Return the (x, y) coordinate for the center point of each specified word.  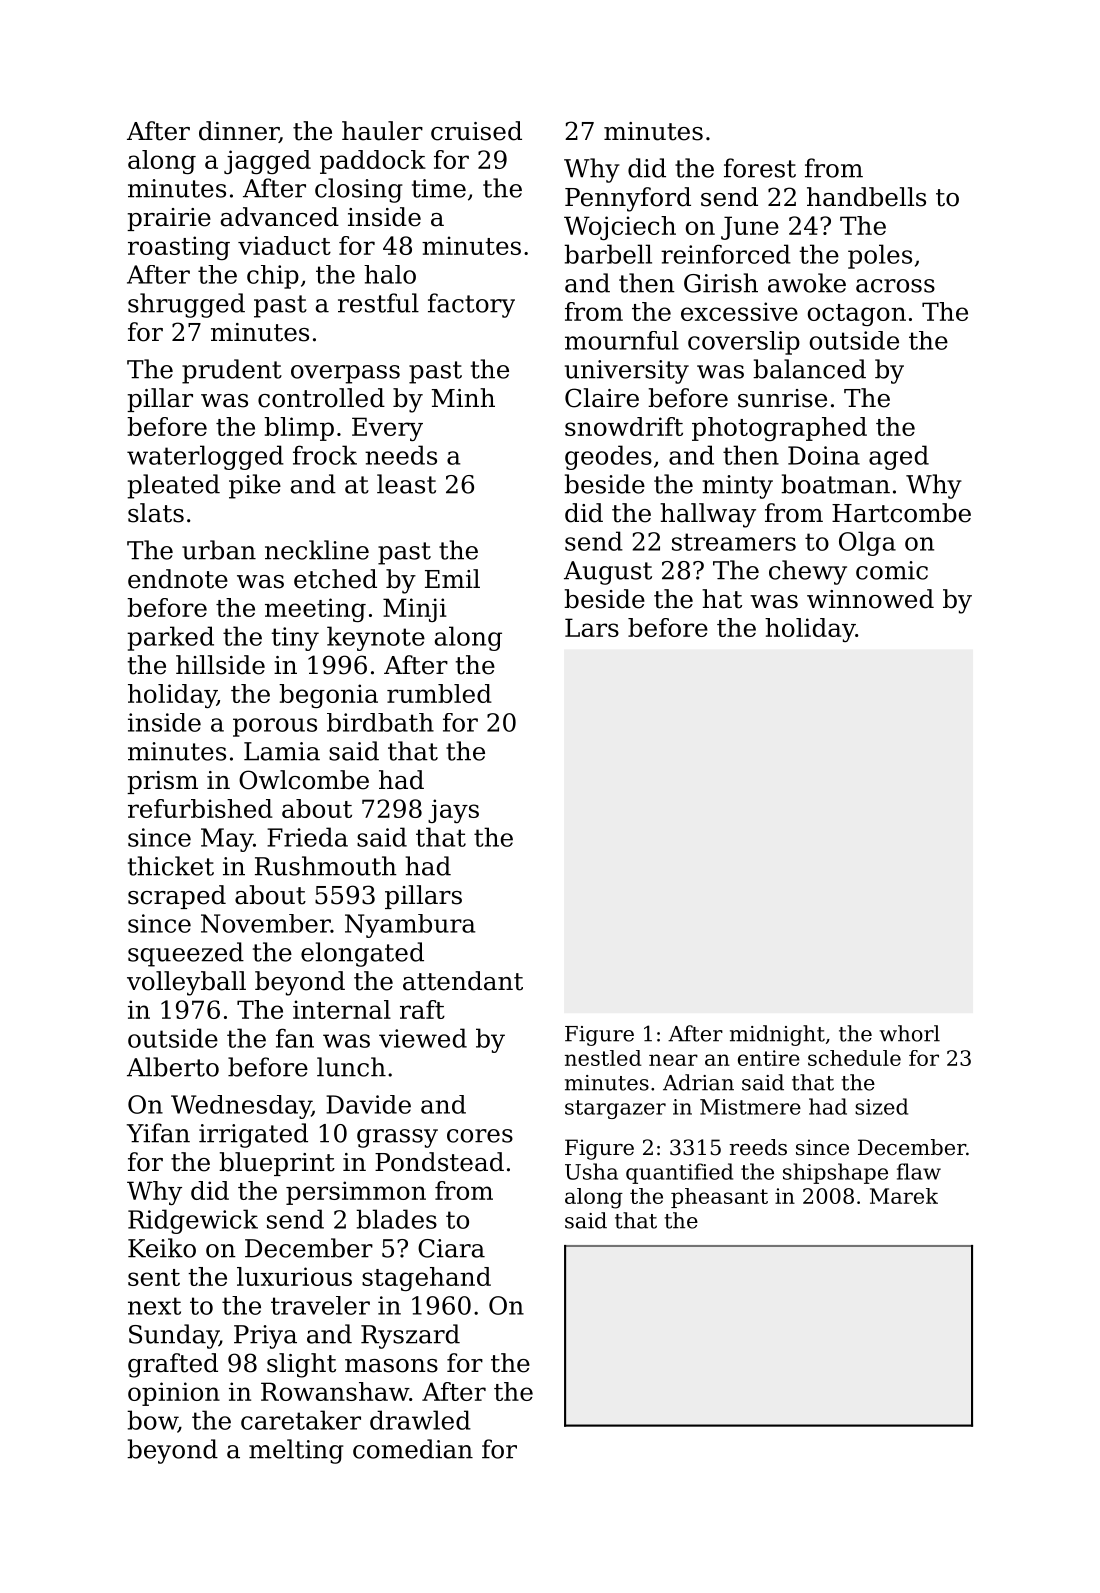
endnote (178, 579)
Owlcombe (304, 780)
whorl (909, 1033)
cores (480, 1136)
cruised (476, 131)
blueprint (277, 1164)
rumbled (439, 693)
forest (760, 168)
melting (296, 1451)
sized (881, 1106)
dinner (239, 132)
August (608, 573)
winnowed (870, 599)
